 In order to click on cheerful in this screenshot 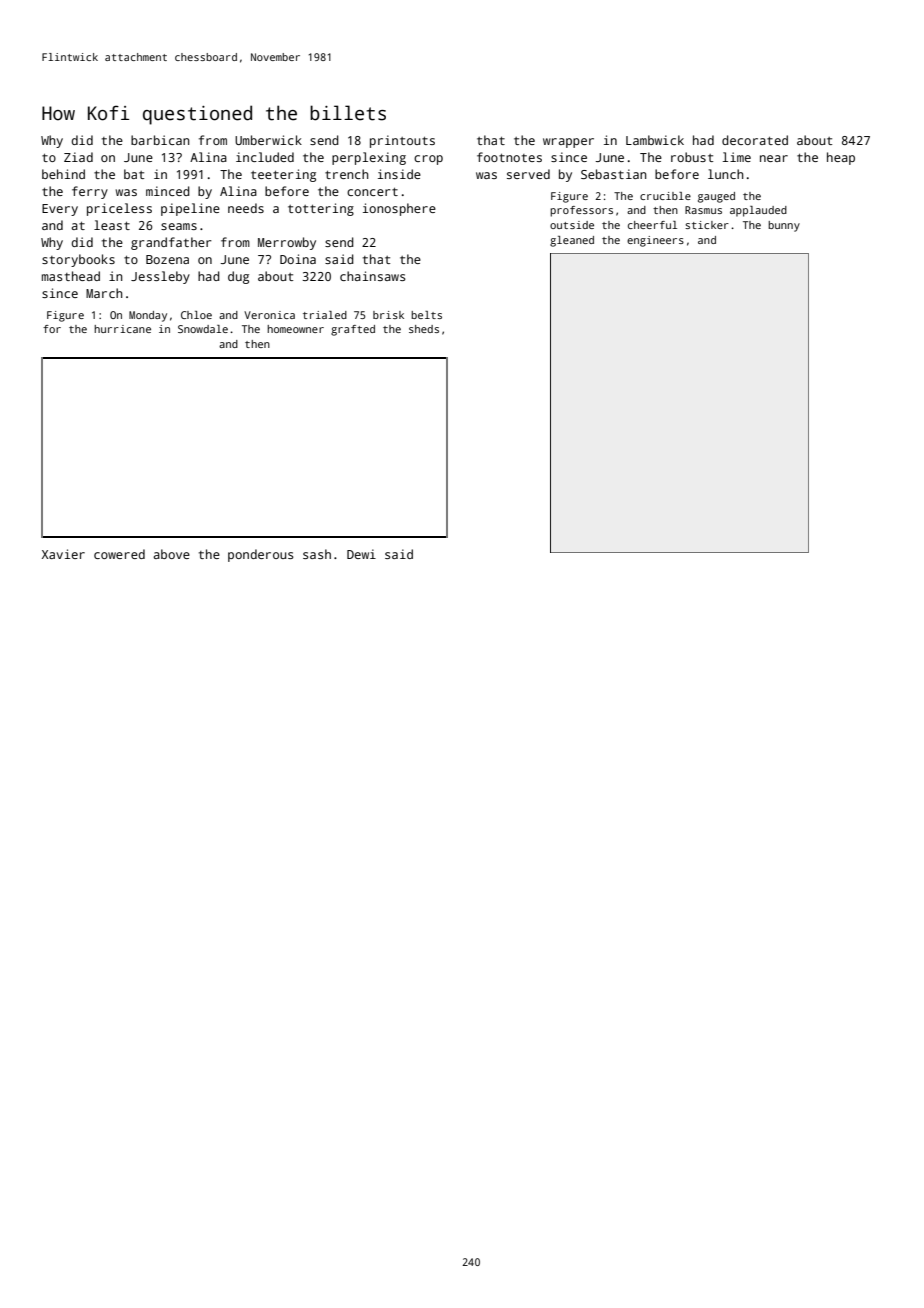, I will do `click(652, 225)`.
